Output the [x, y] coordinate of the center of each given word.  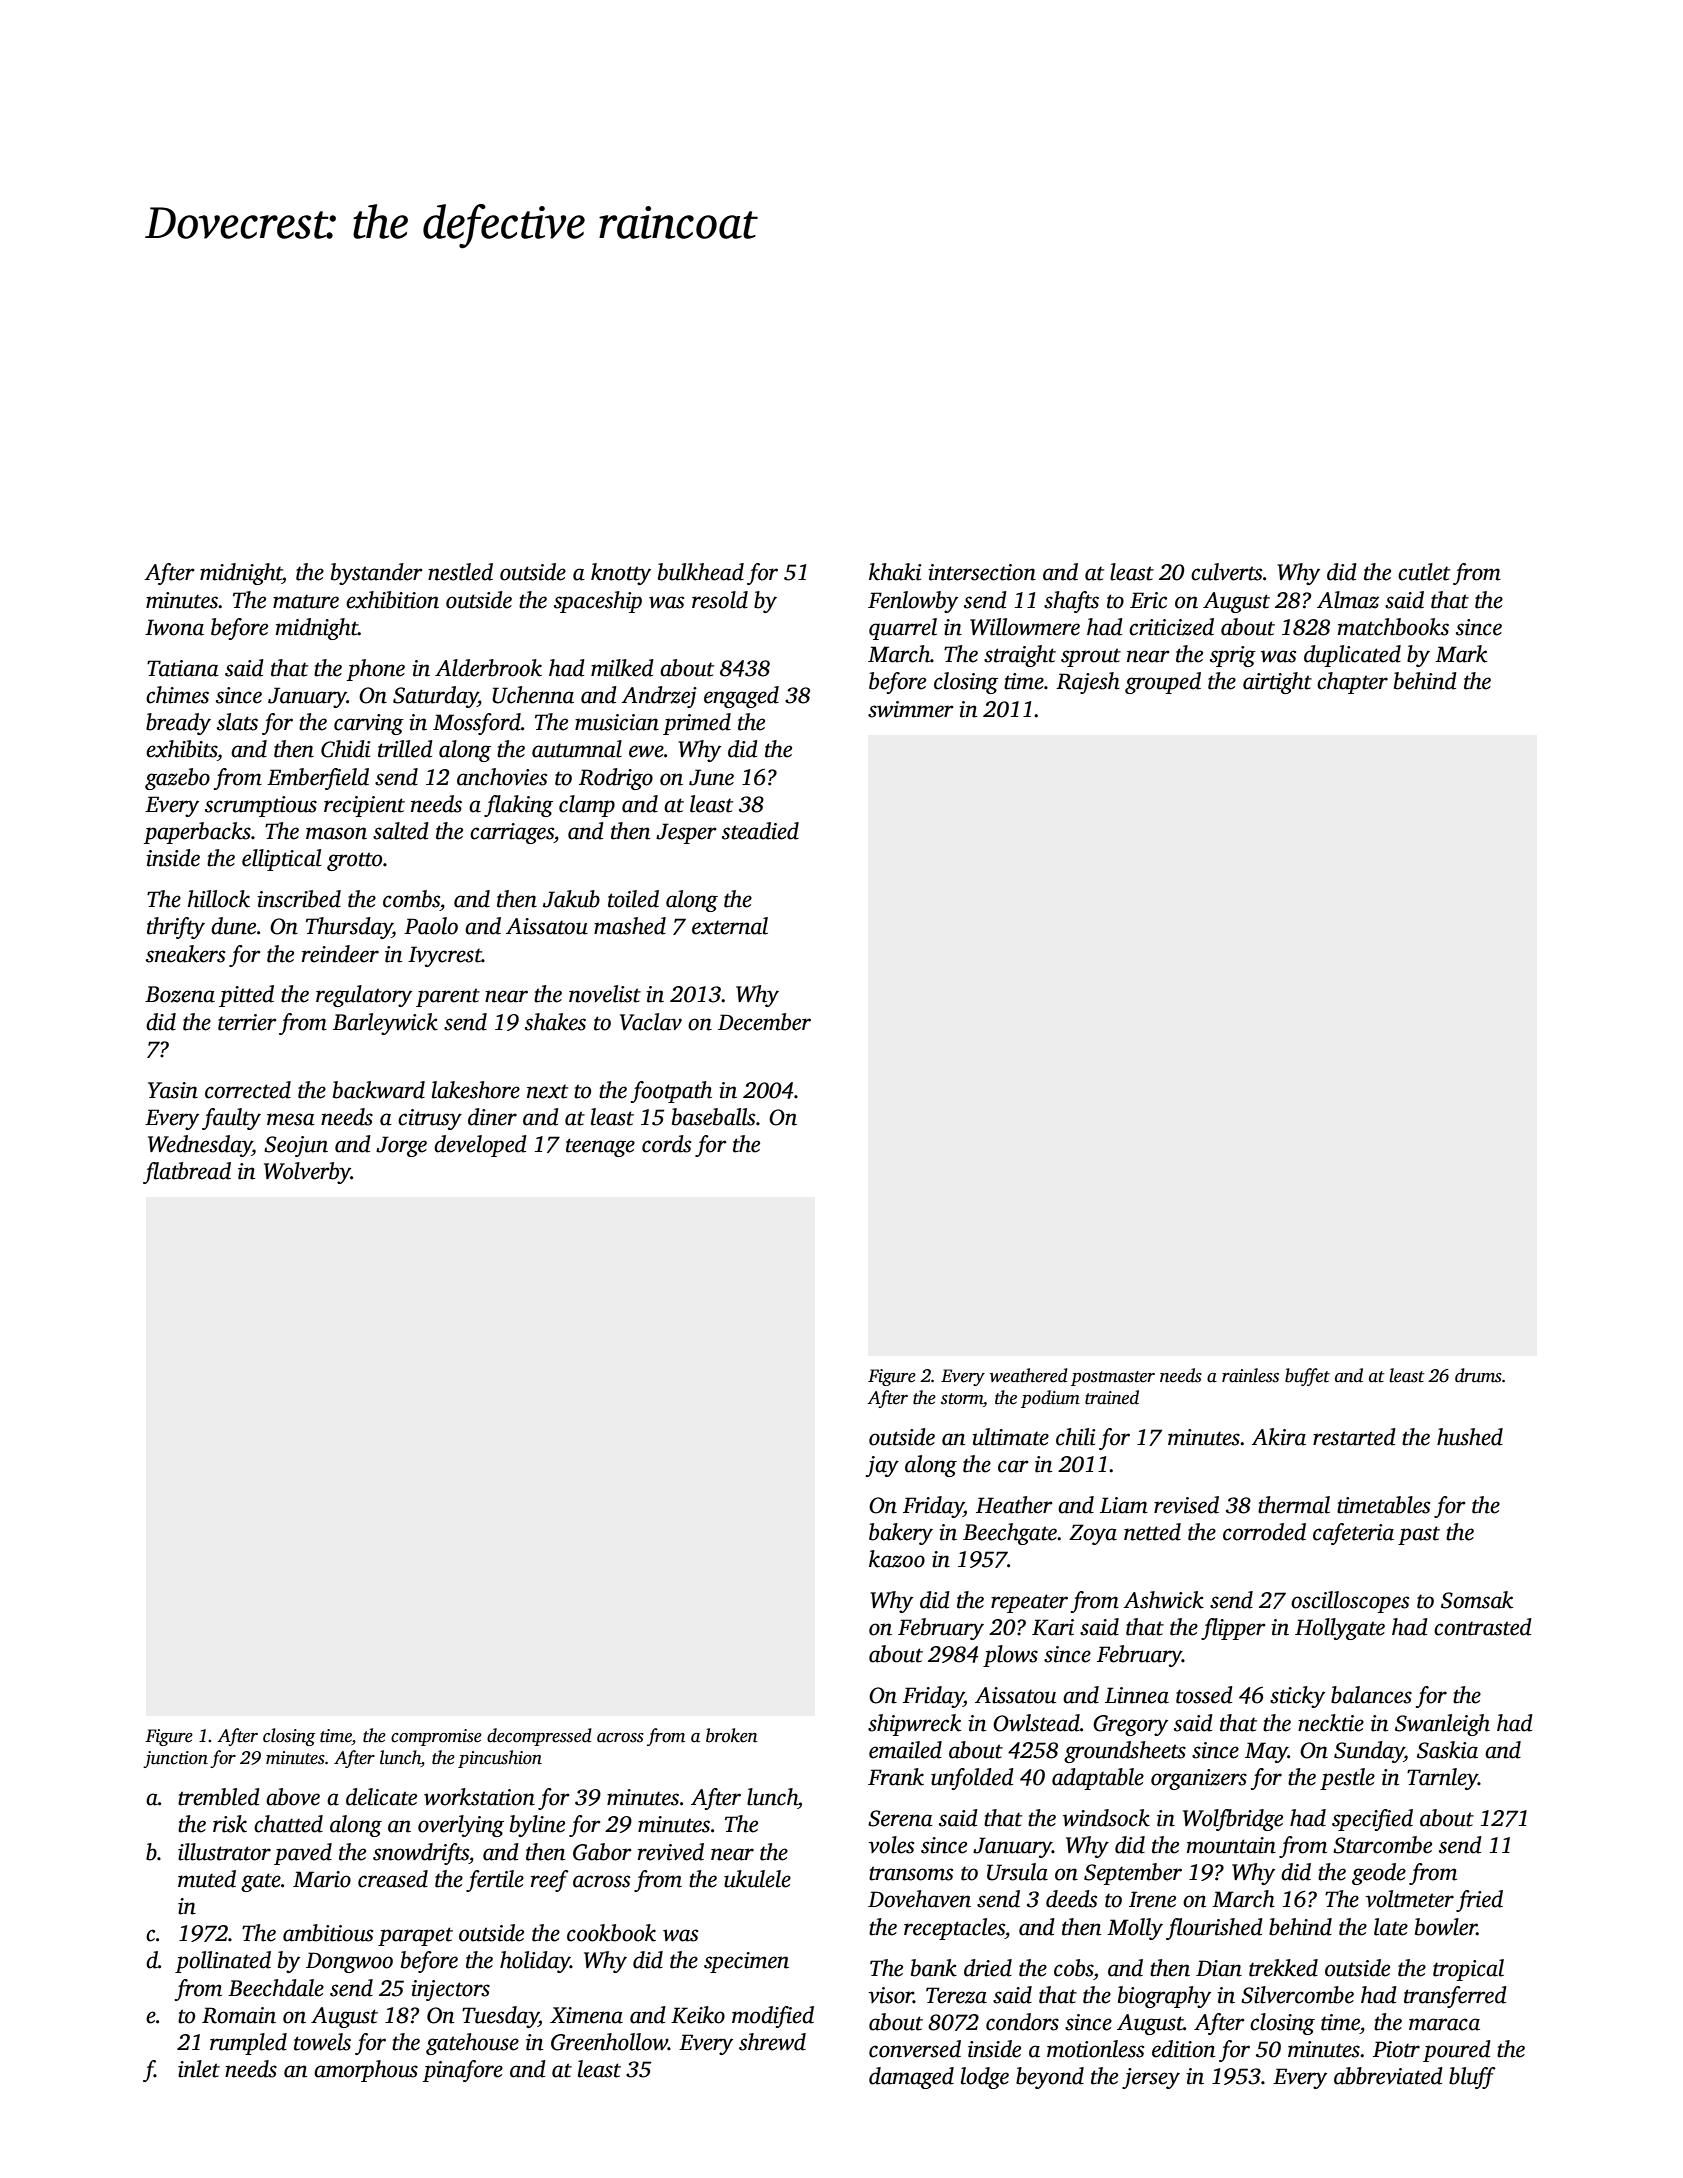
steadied [760, 831]
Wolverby [307, 1173]
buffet [1307, 1377]
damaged [911, 2078]
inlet [199, 2069]
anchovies [502, 777]
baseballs [713, 1117]
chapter [1352, 683]
